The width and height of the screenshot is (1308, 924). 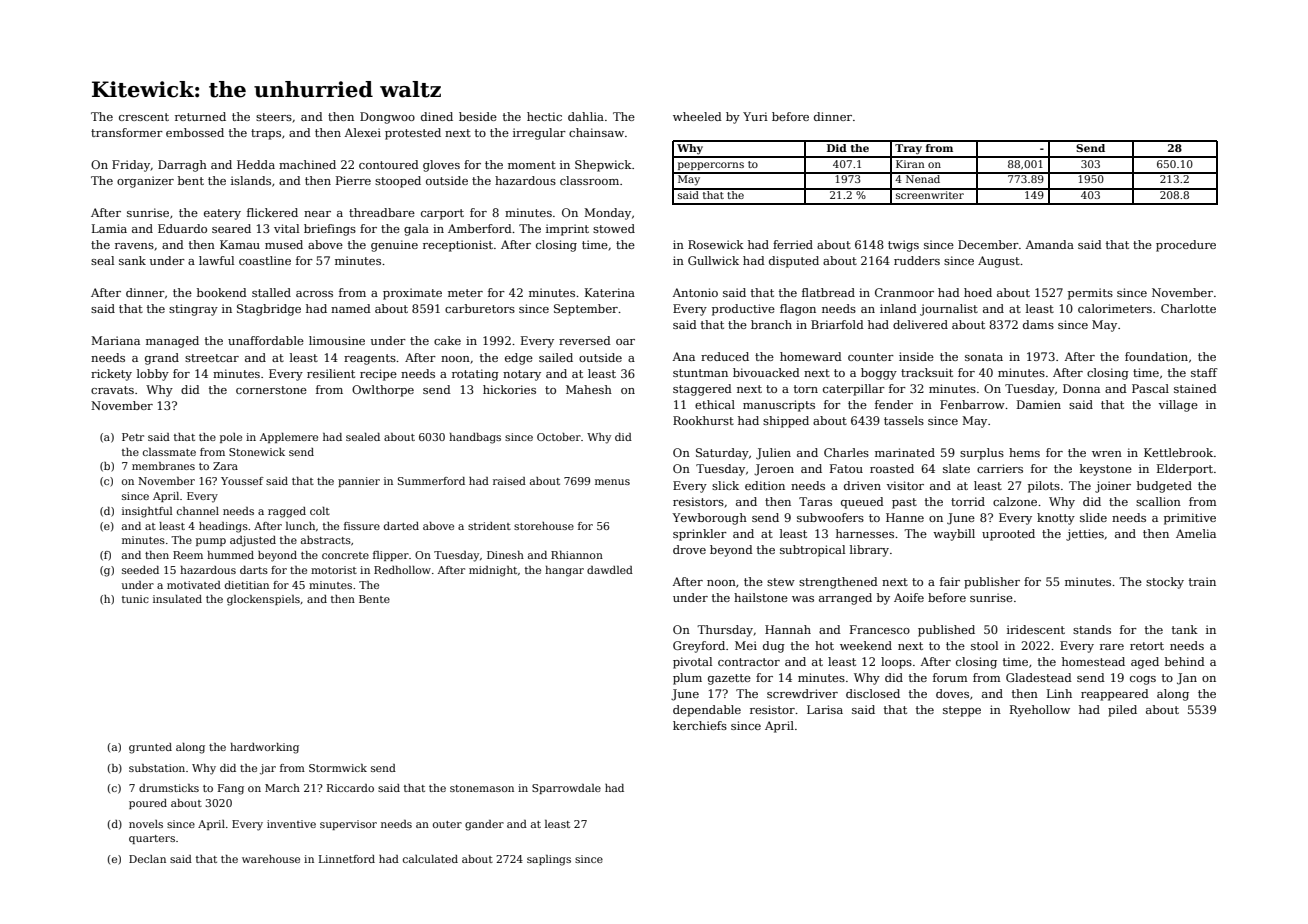 What do you see at coordinates (145, 182) in the screenshot?
I see `organizer` at bounding box center [145, 182].
